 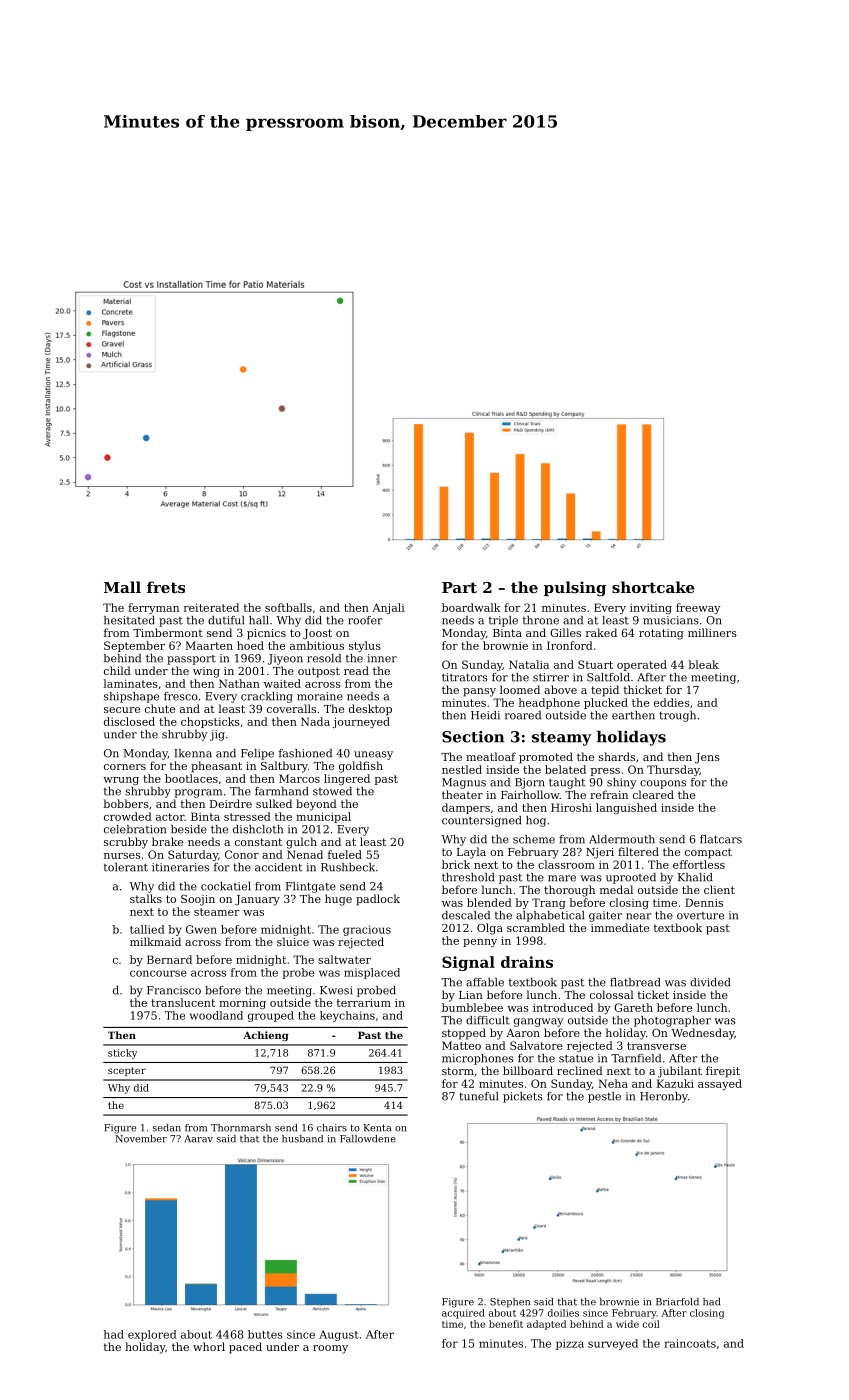 I want to click on acquired, so click(x=463, y=1314).
